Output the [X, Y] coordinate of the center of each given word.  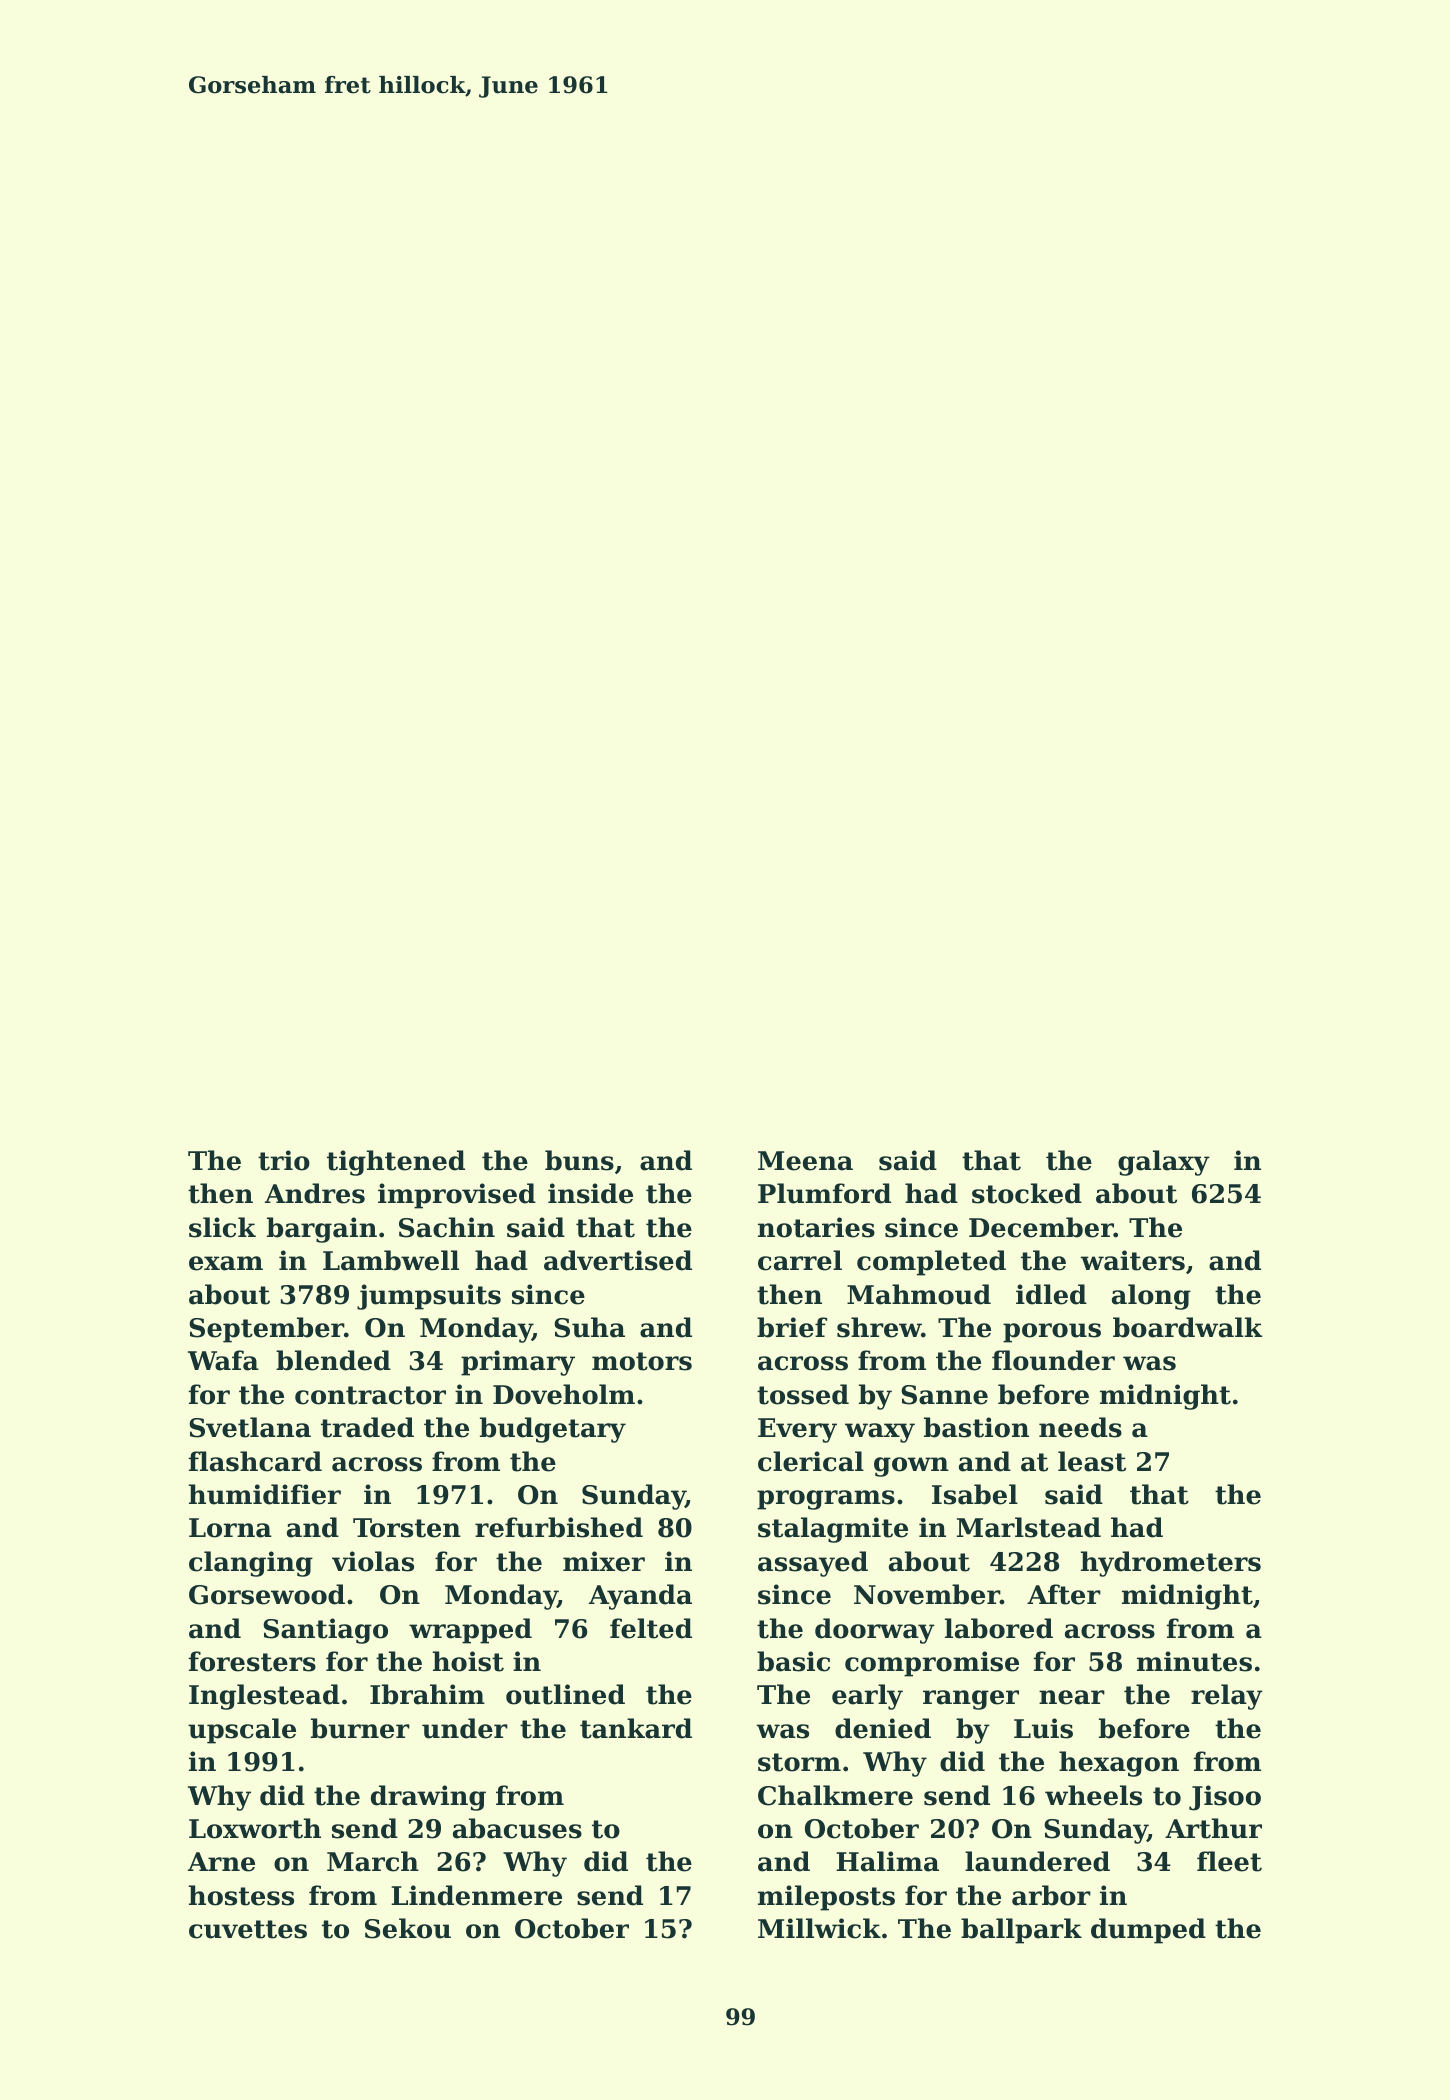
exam [226, 1263]
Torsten [407, 1528]
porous [1052, 1333]
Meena [805, 1161]
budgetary [553, 1430]
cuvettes [248, 1929]
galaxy [1164, 1163]
